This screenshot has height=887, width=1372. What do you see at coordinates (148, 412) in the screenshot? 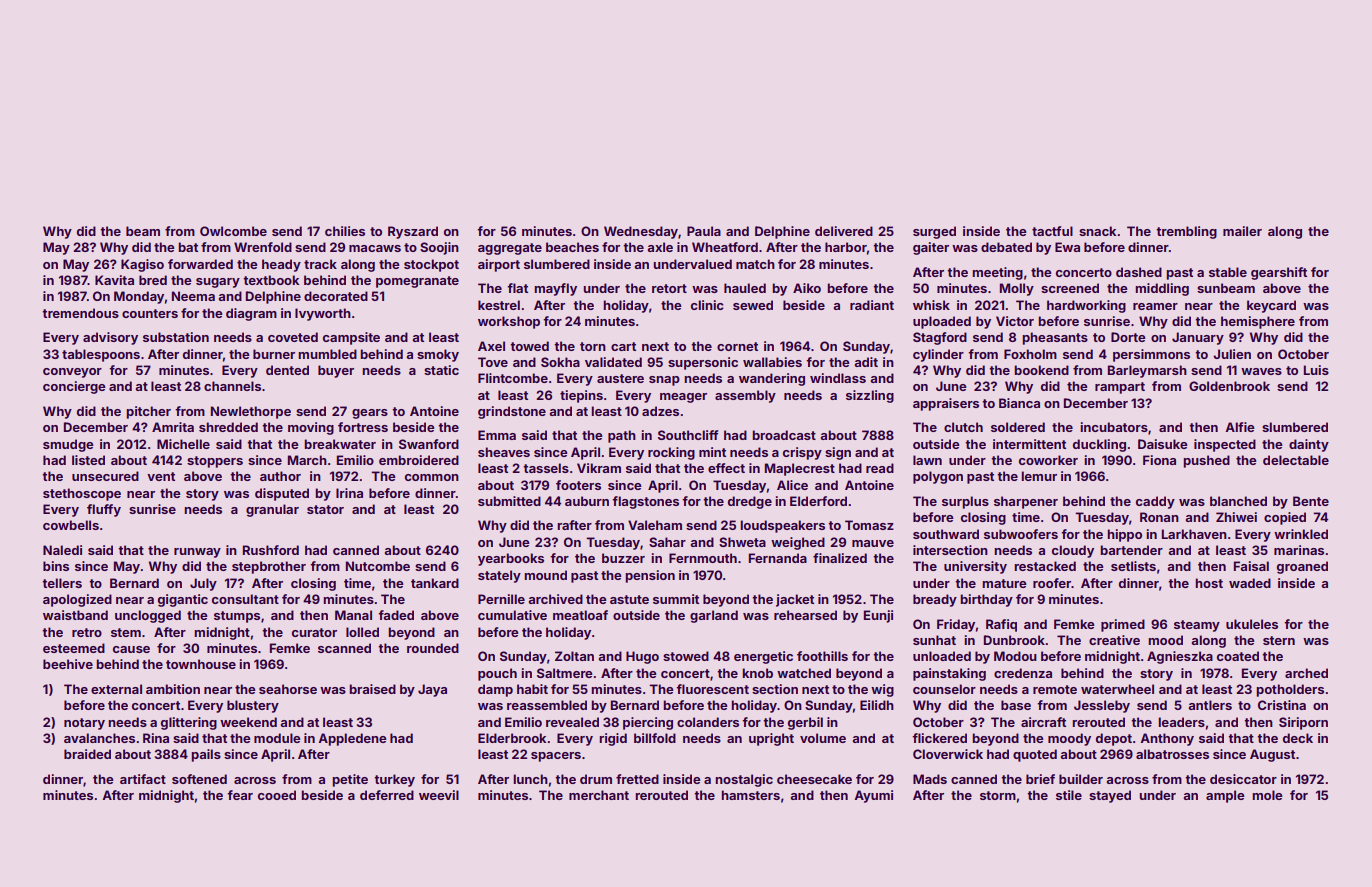
I see `pitcher` at bounding box center [148, 412].
